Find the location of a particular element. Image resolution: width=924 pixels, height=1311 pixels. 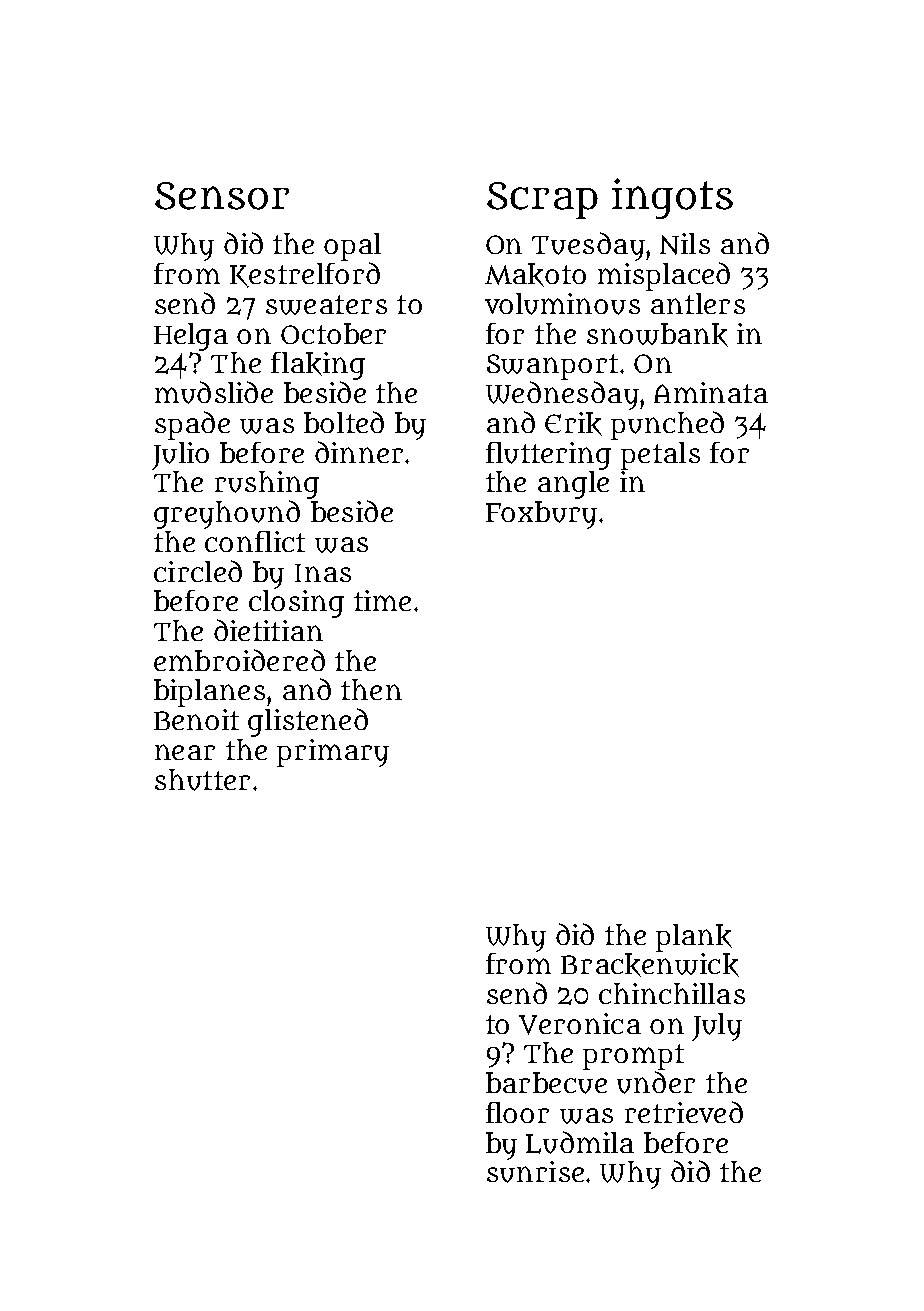

Foxbury is located at coordinates (541, 515).
